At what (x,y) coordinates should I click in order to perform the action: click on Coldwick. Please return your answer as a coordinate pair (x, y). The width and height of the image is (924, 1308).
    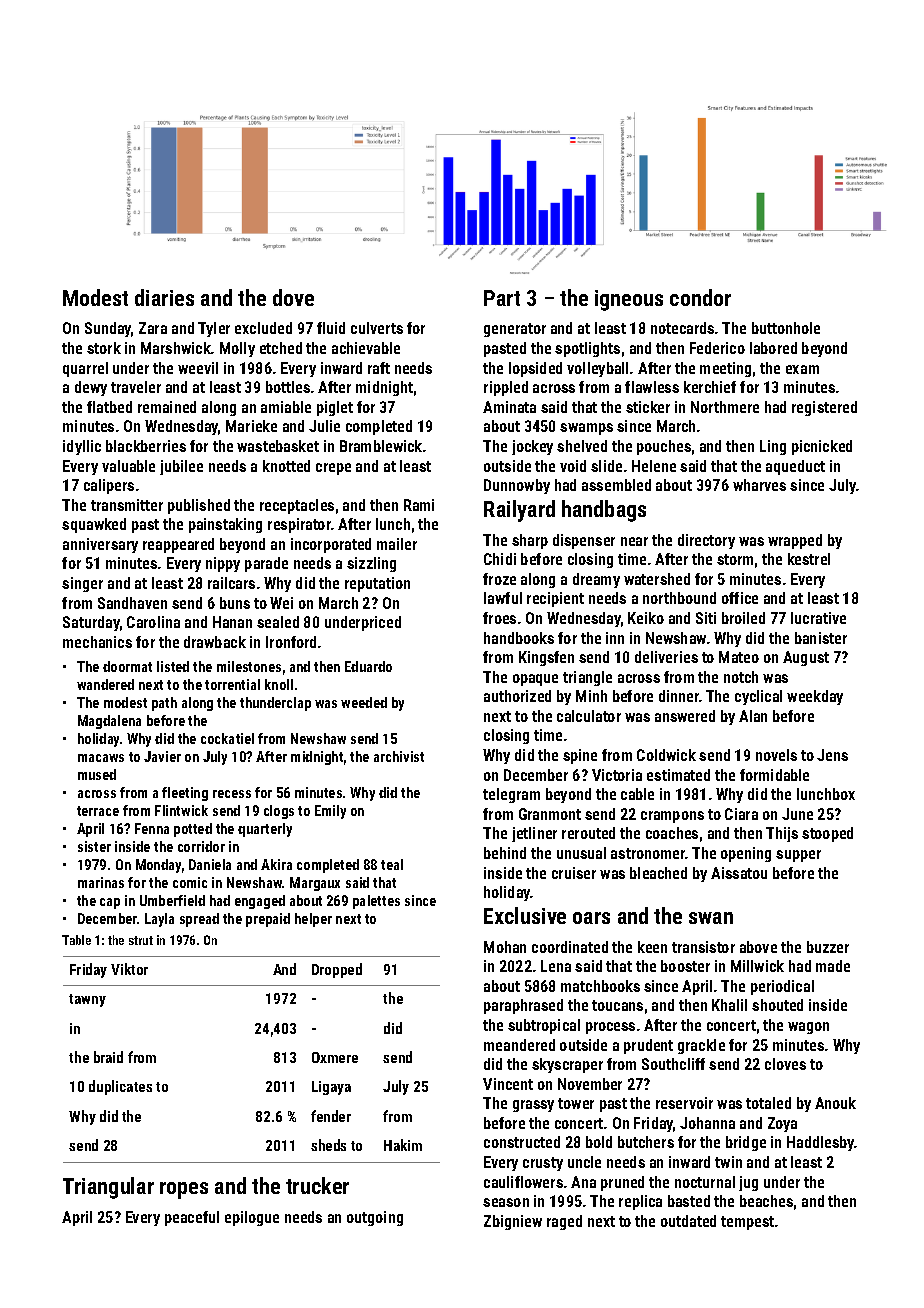
    Looking at the image, I should click on (666, 755).
